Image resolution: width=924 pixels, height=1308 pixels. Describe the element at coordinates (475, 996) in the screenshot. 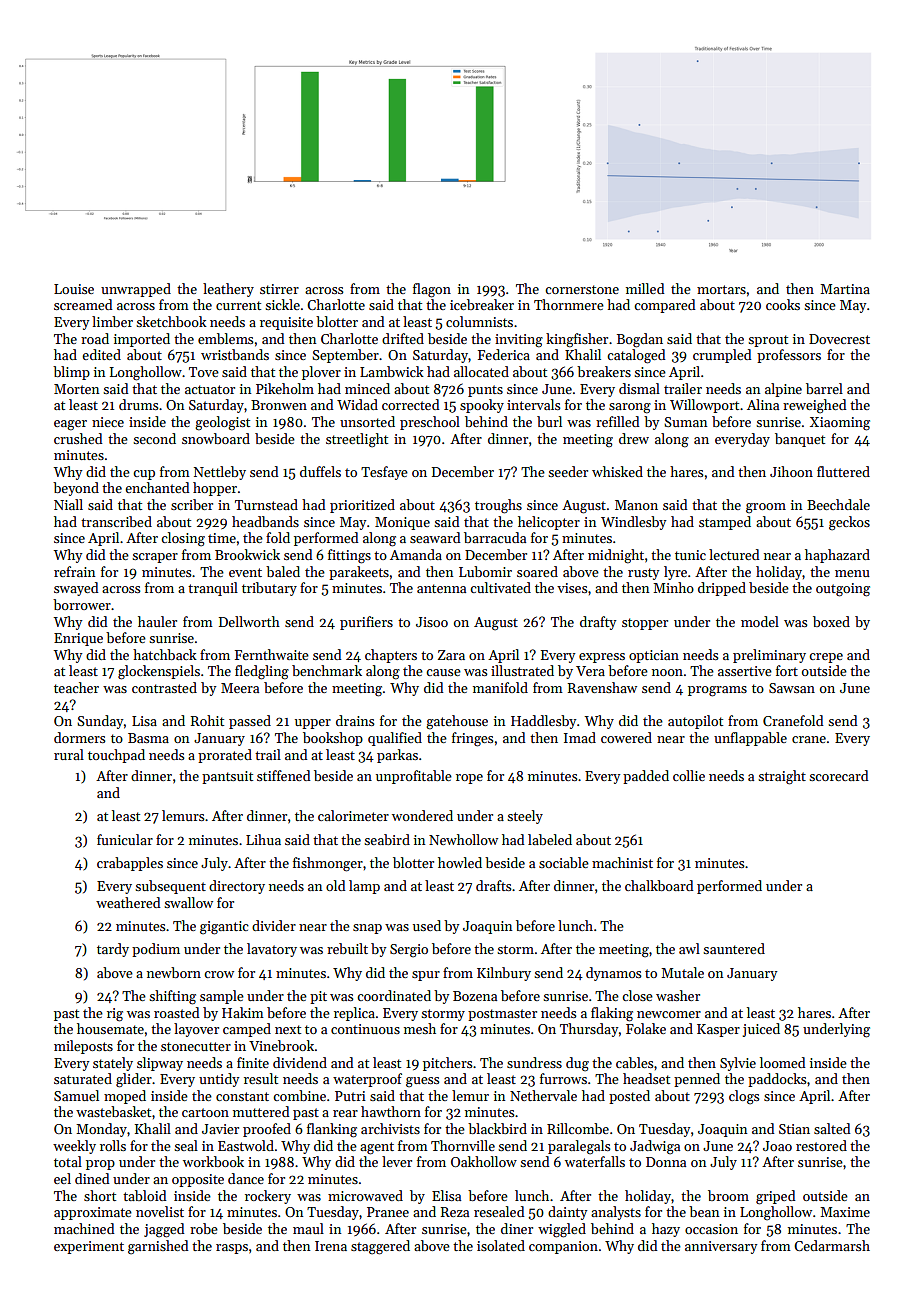

I see `Bozena` at that location.
